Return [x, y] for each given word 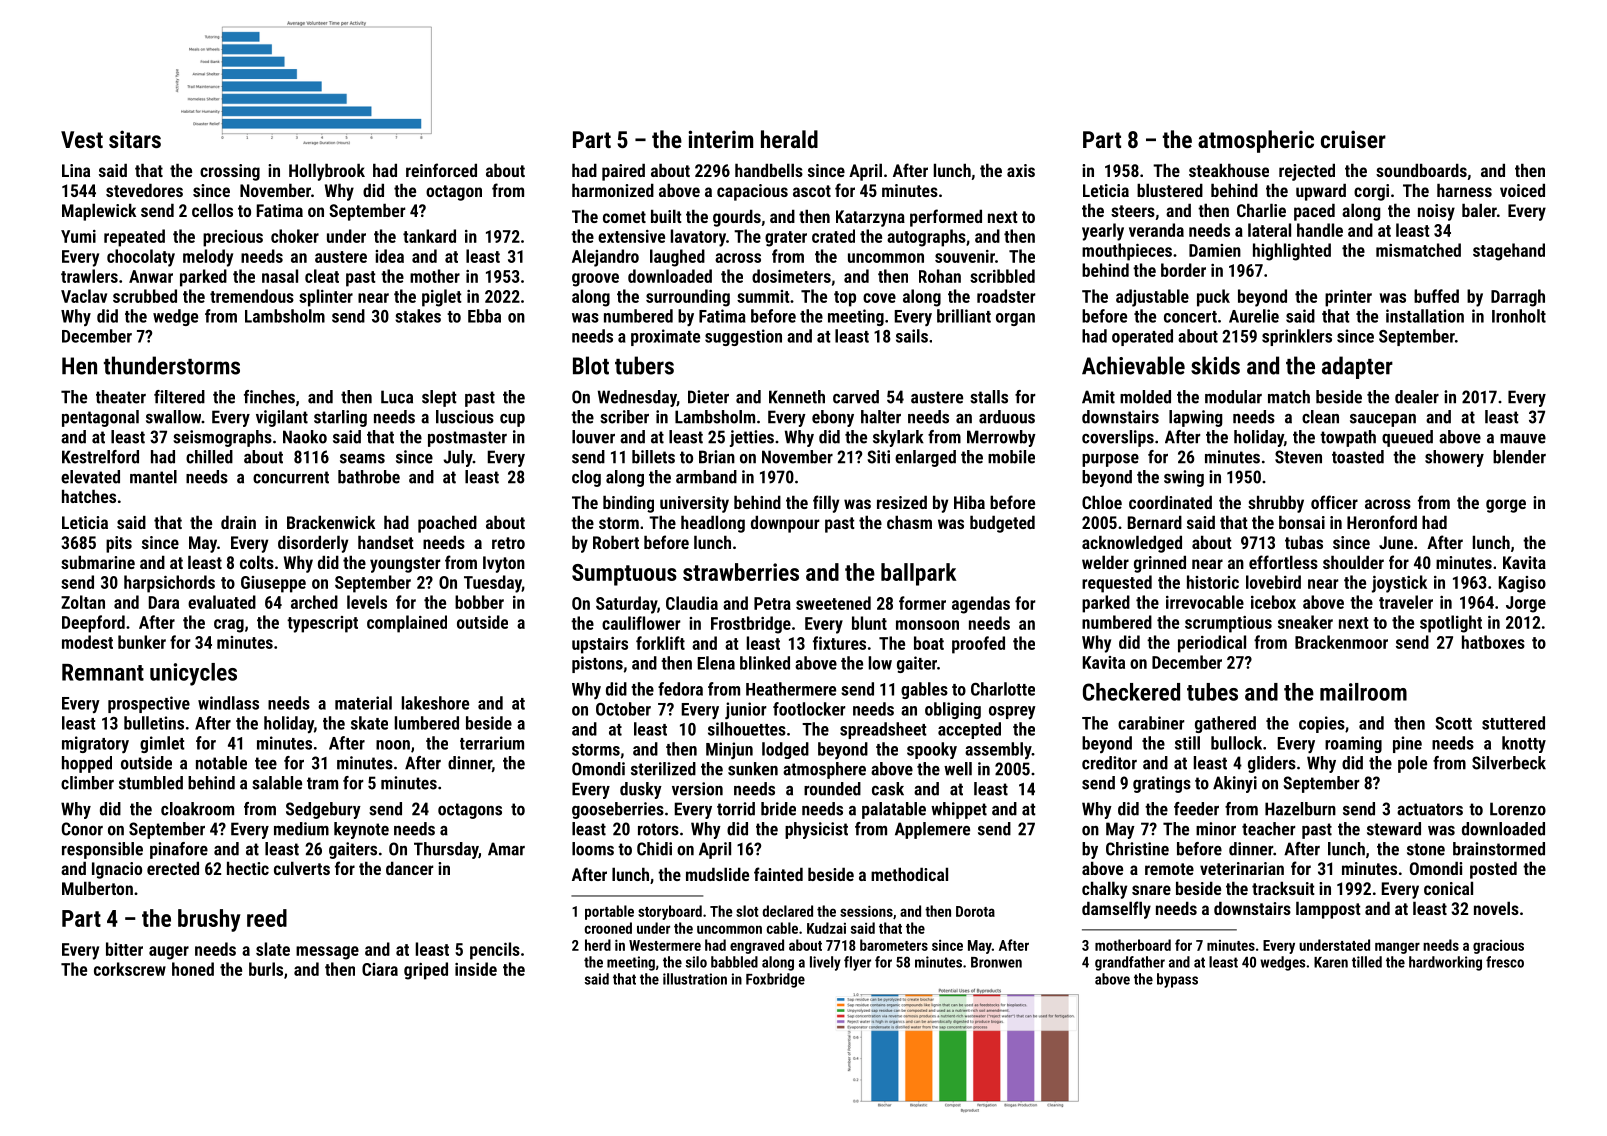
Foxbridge [775, 980]
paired [623, 172]
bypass [1177, 980]
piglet [442, 298]
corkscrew [130, 969]
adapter [1357, 367]
